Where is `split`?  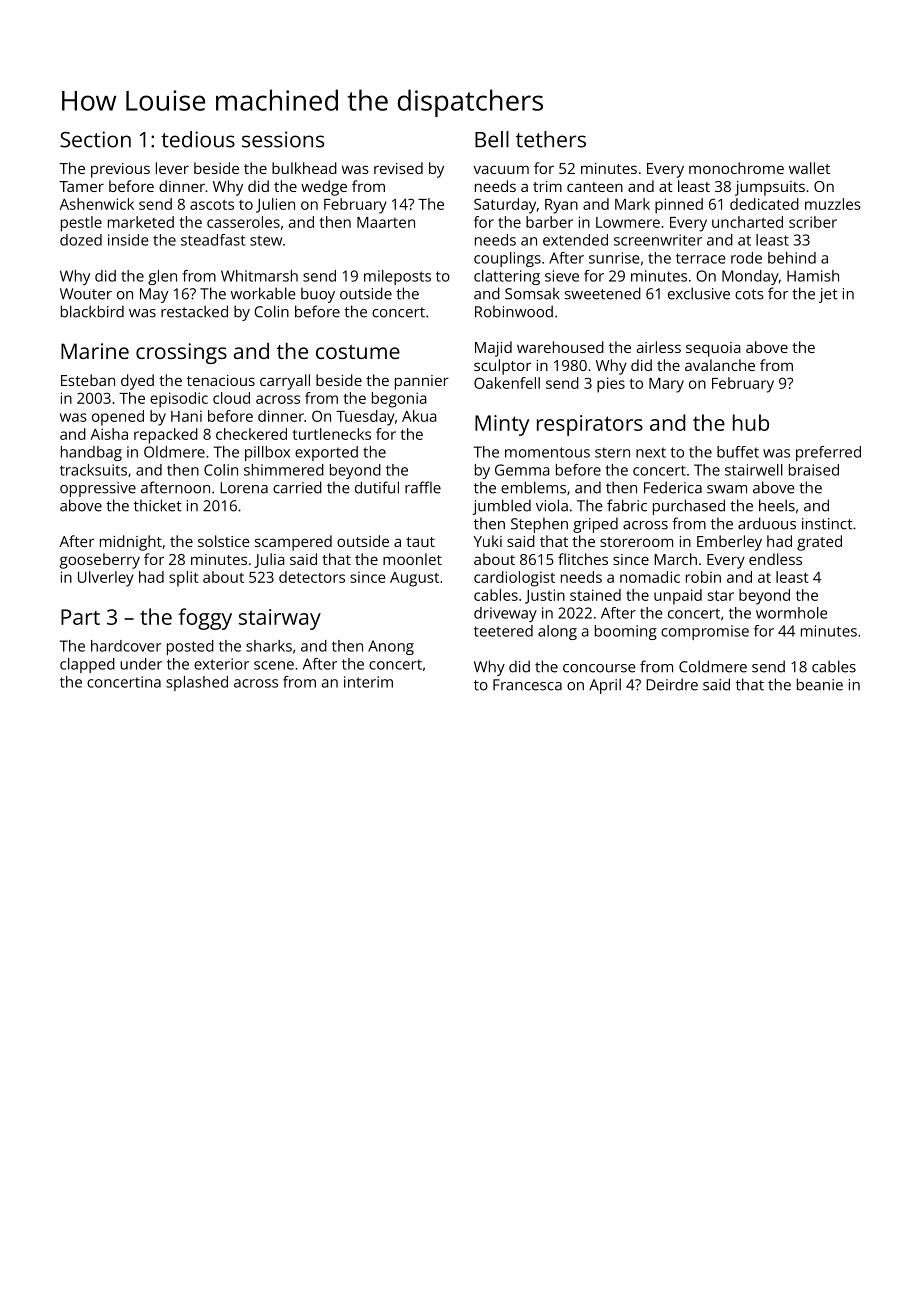 split is located at coordinates (183, 579).
